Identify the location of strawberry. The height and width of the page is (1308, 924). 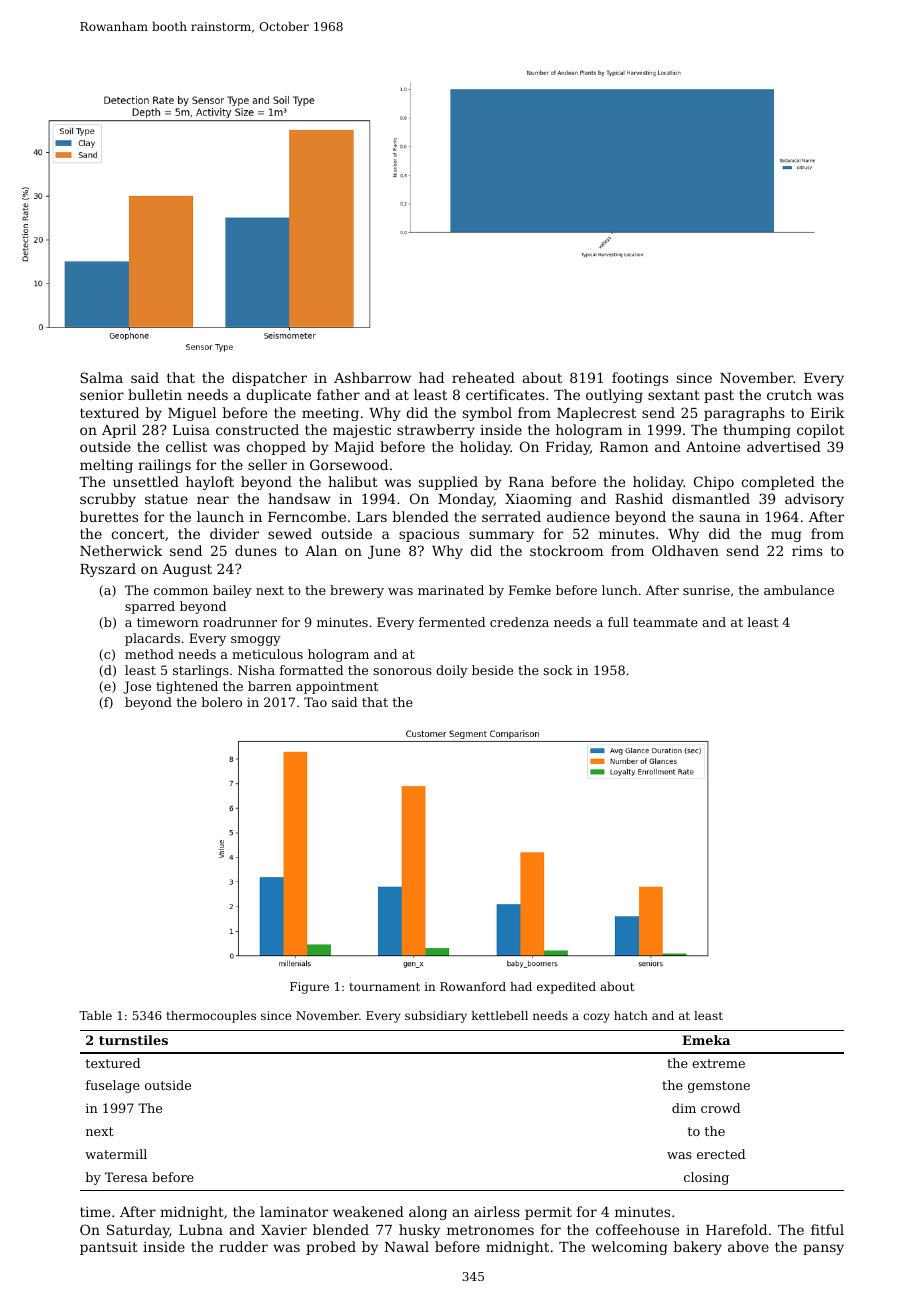
(436, 431).
